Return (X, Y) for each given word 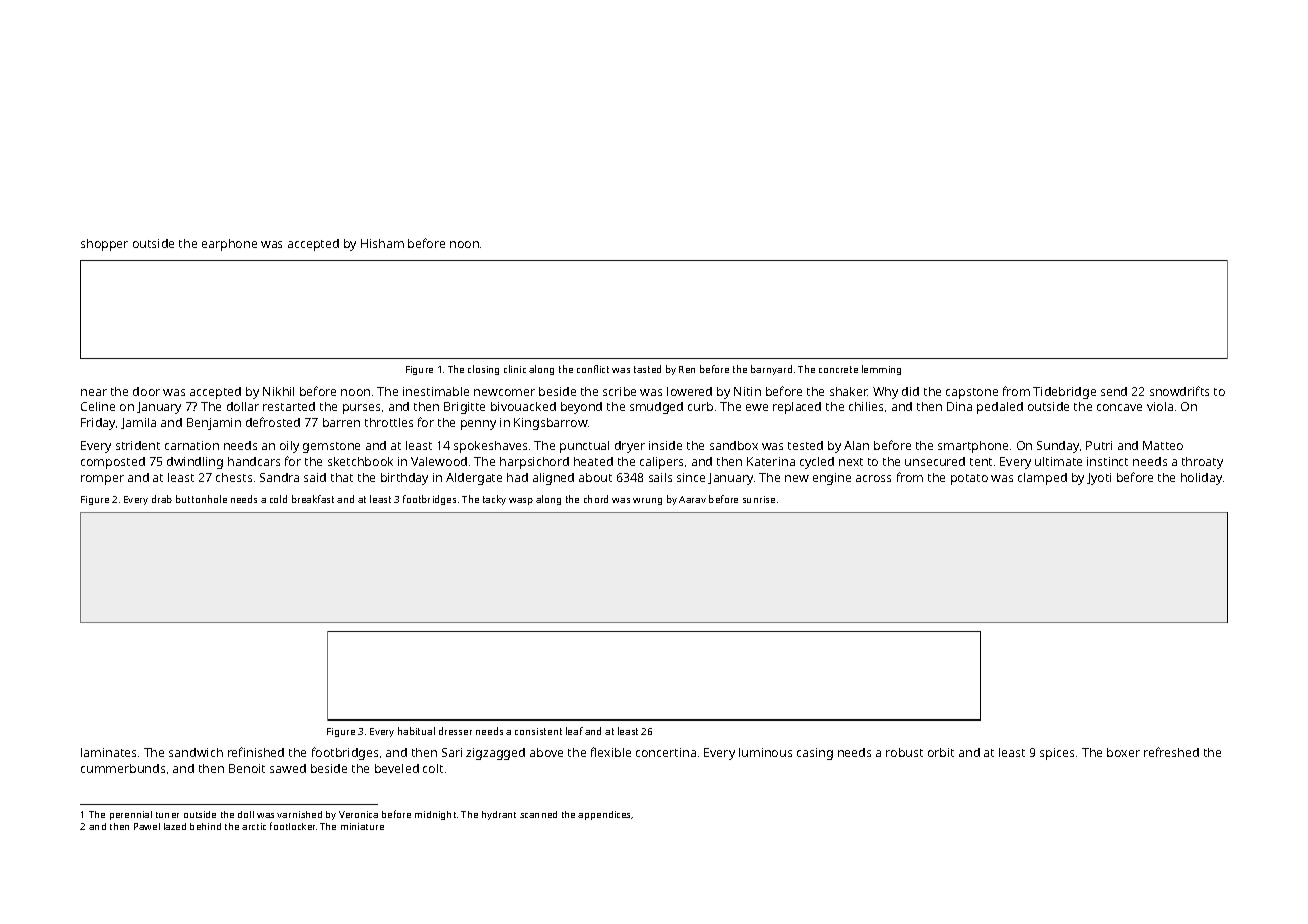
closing (483, 370)
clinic (515, 369)
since (691, 477)
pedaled (1000, 408)
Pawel (147, 826)
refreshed (1171, 752)
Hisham (382, 243)
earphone (229, 245)
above (546, 752)
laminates (108, 752)
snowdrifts (1179, 391)
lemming (881, 370)
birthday (404, 479)
